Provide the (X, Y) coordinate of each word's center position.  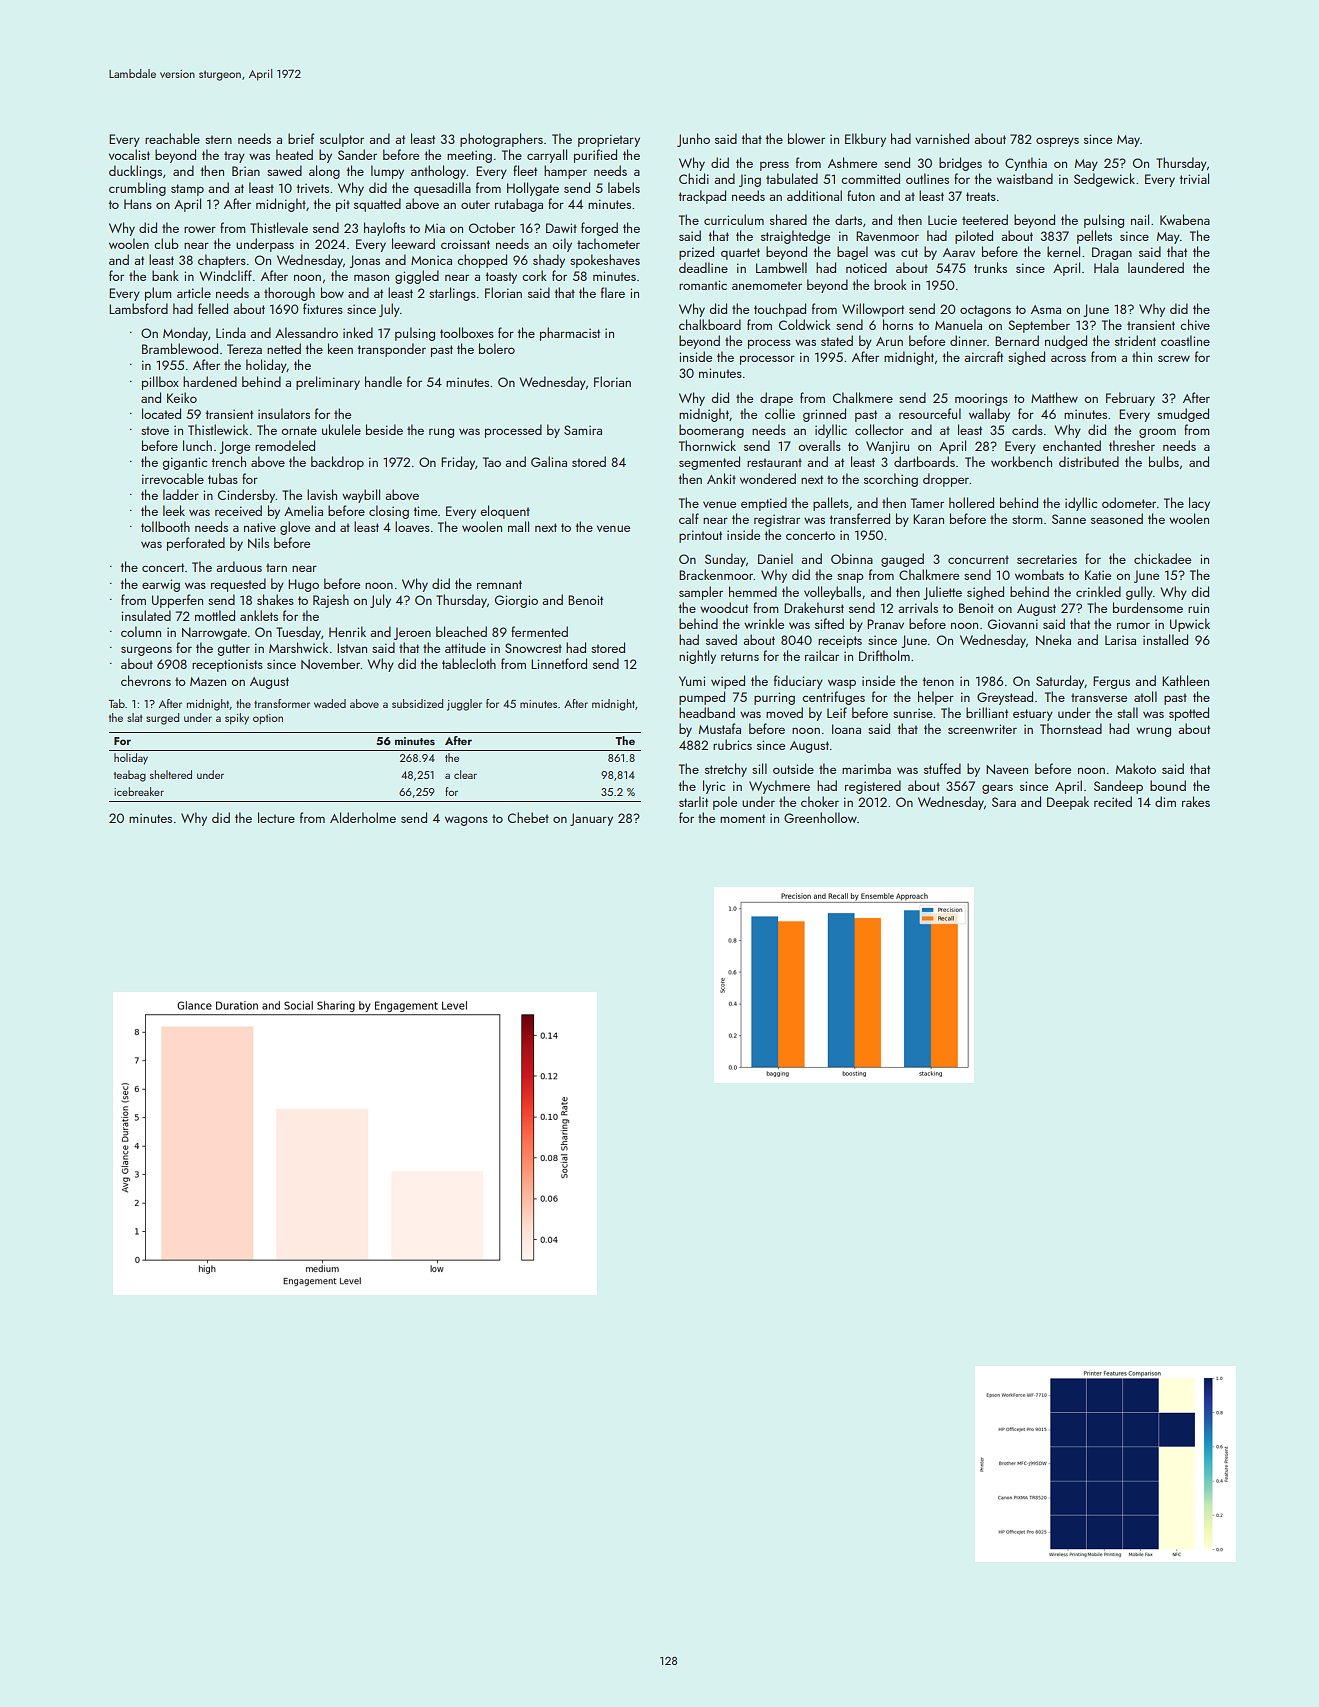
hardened (210, 381)
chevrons (146, 680)
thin (1142, 356)
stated (837, 340)
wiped (728, 682)
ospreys (1057, 142)
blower (806, 138)
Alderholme (363, 817)
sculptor (342, 140)
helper (936, 698)
